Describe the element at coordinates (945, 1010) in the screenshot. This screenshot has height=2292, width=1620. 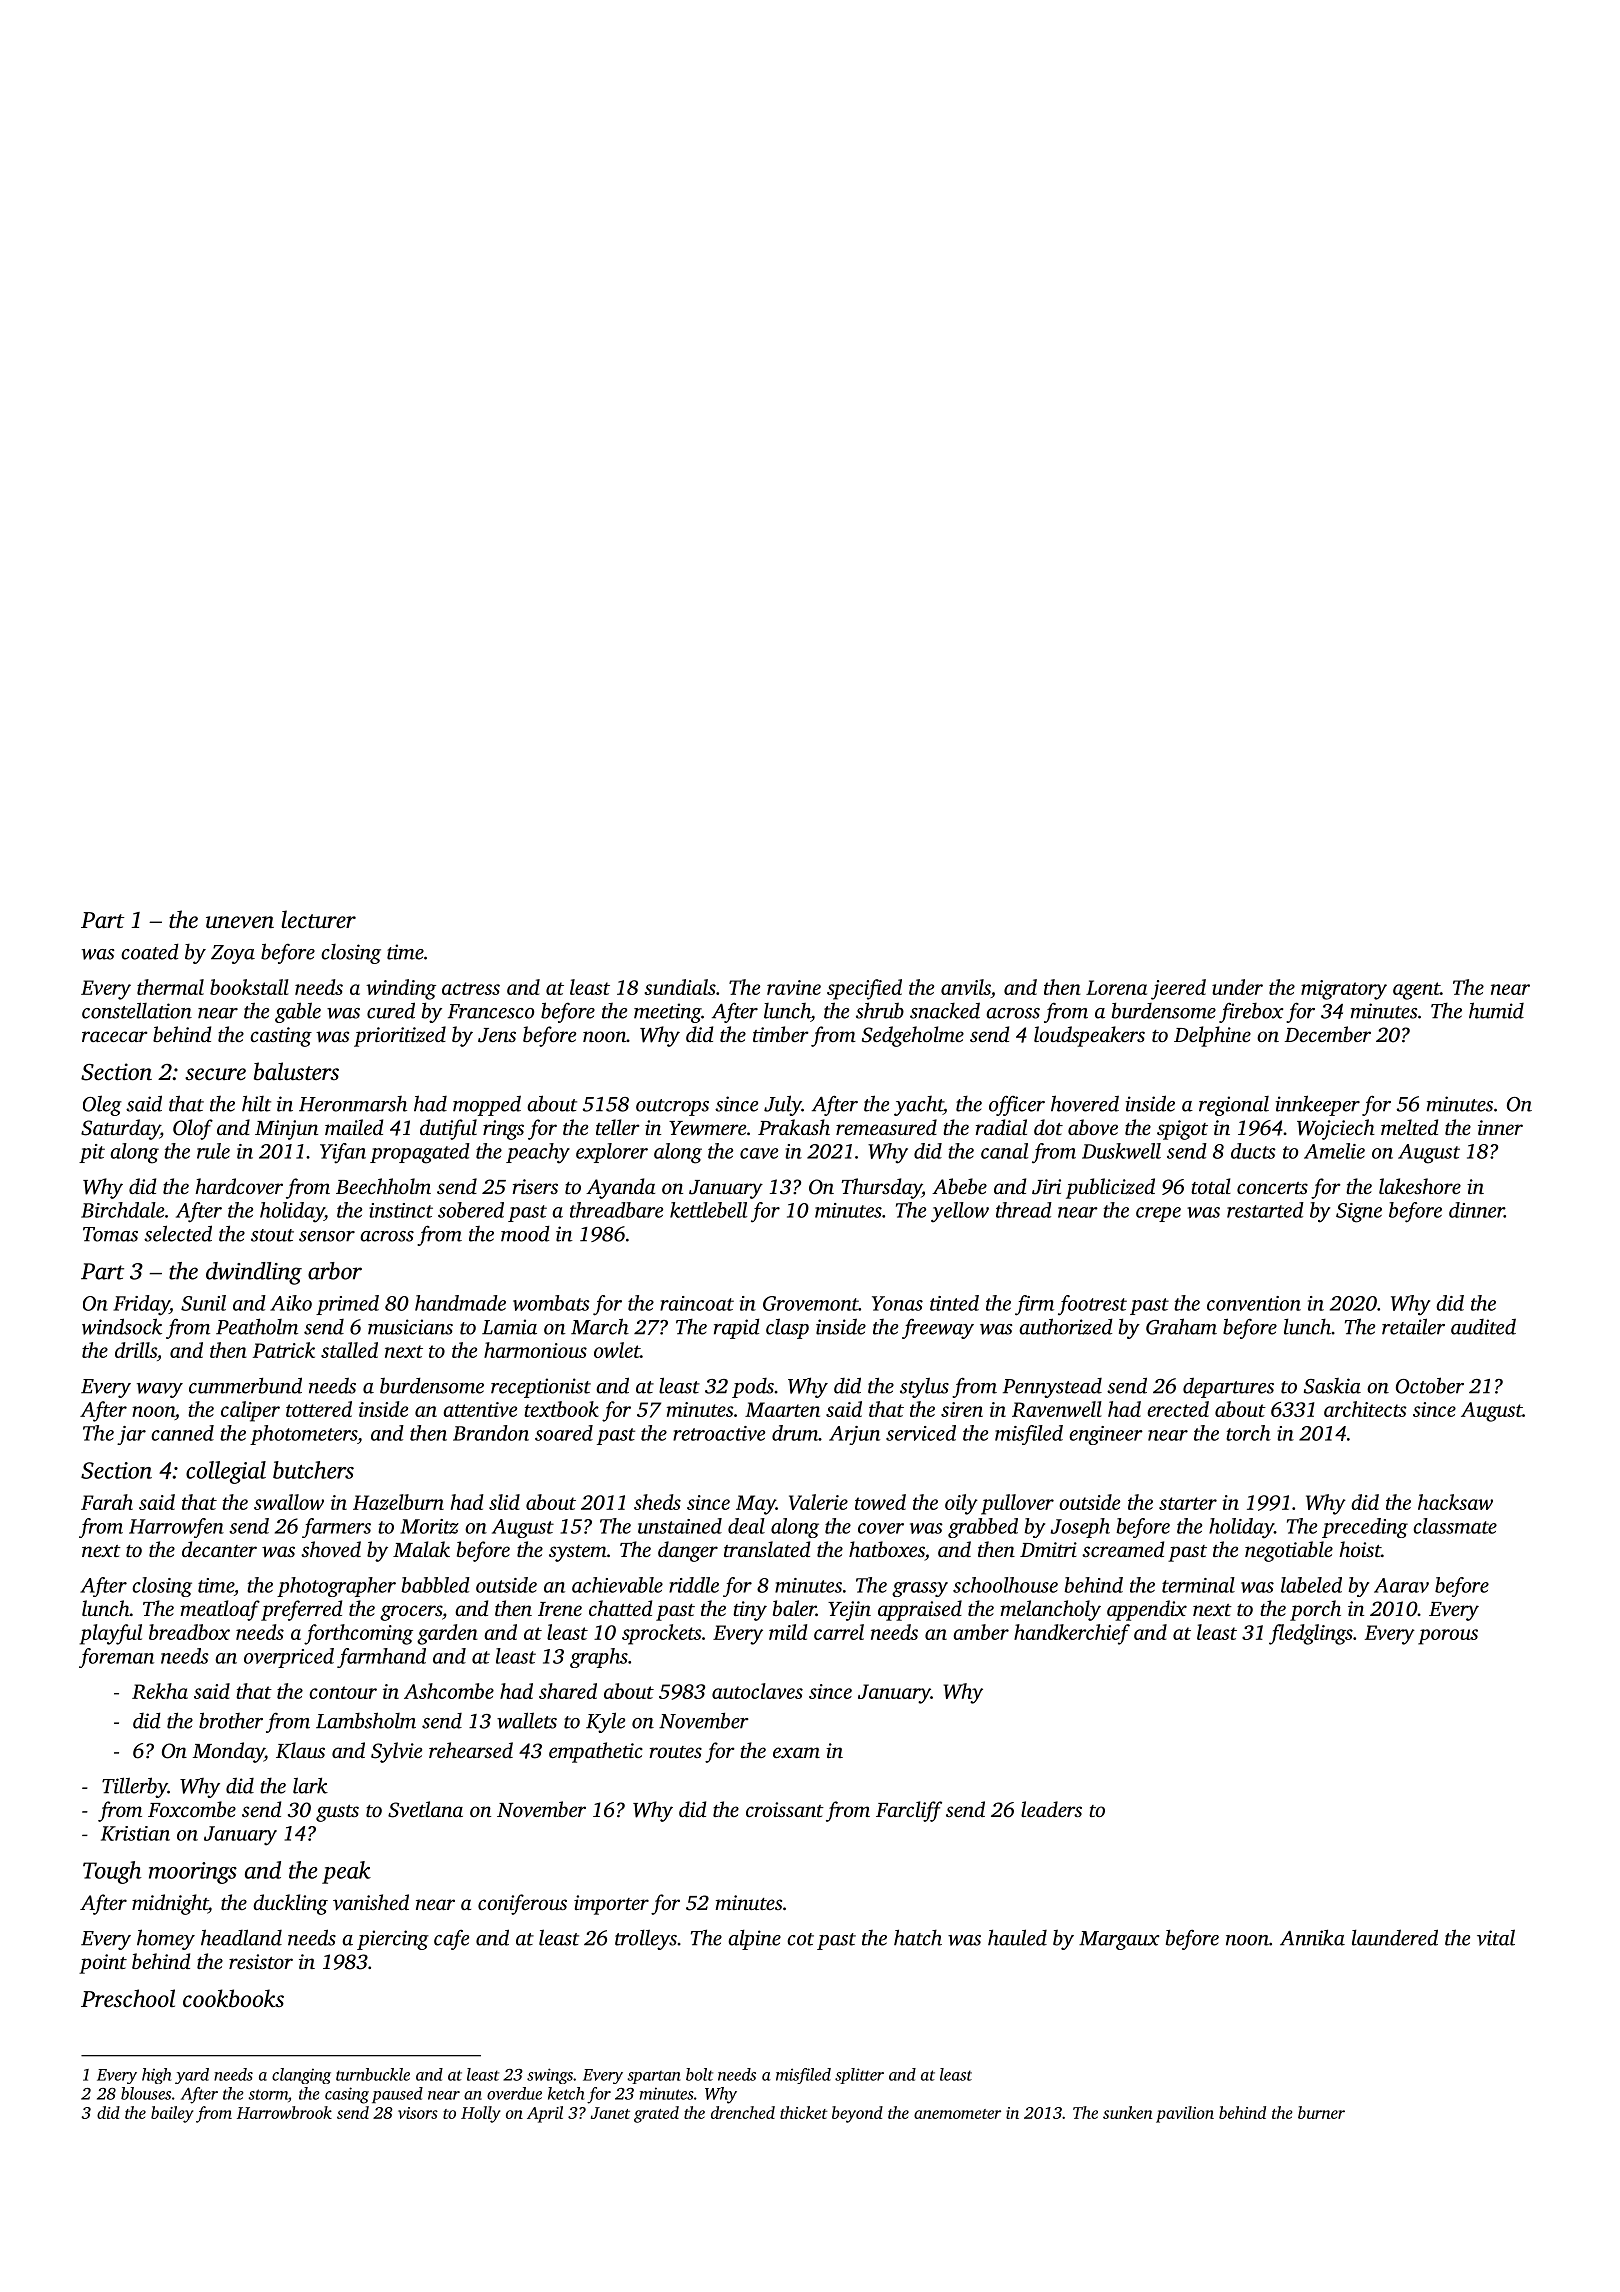
I see `snacked` at that location.
